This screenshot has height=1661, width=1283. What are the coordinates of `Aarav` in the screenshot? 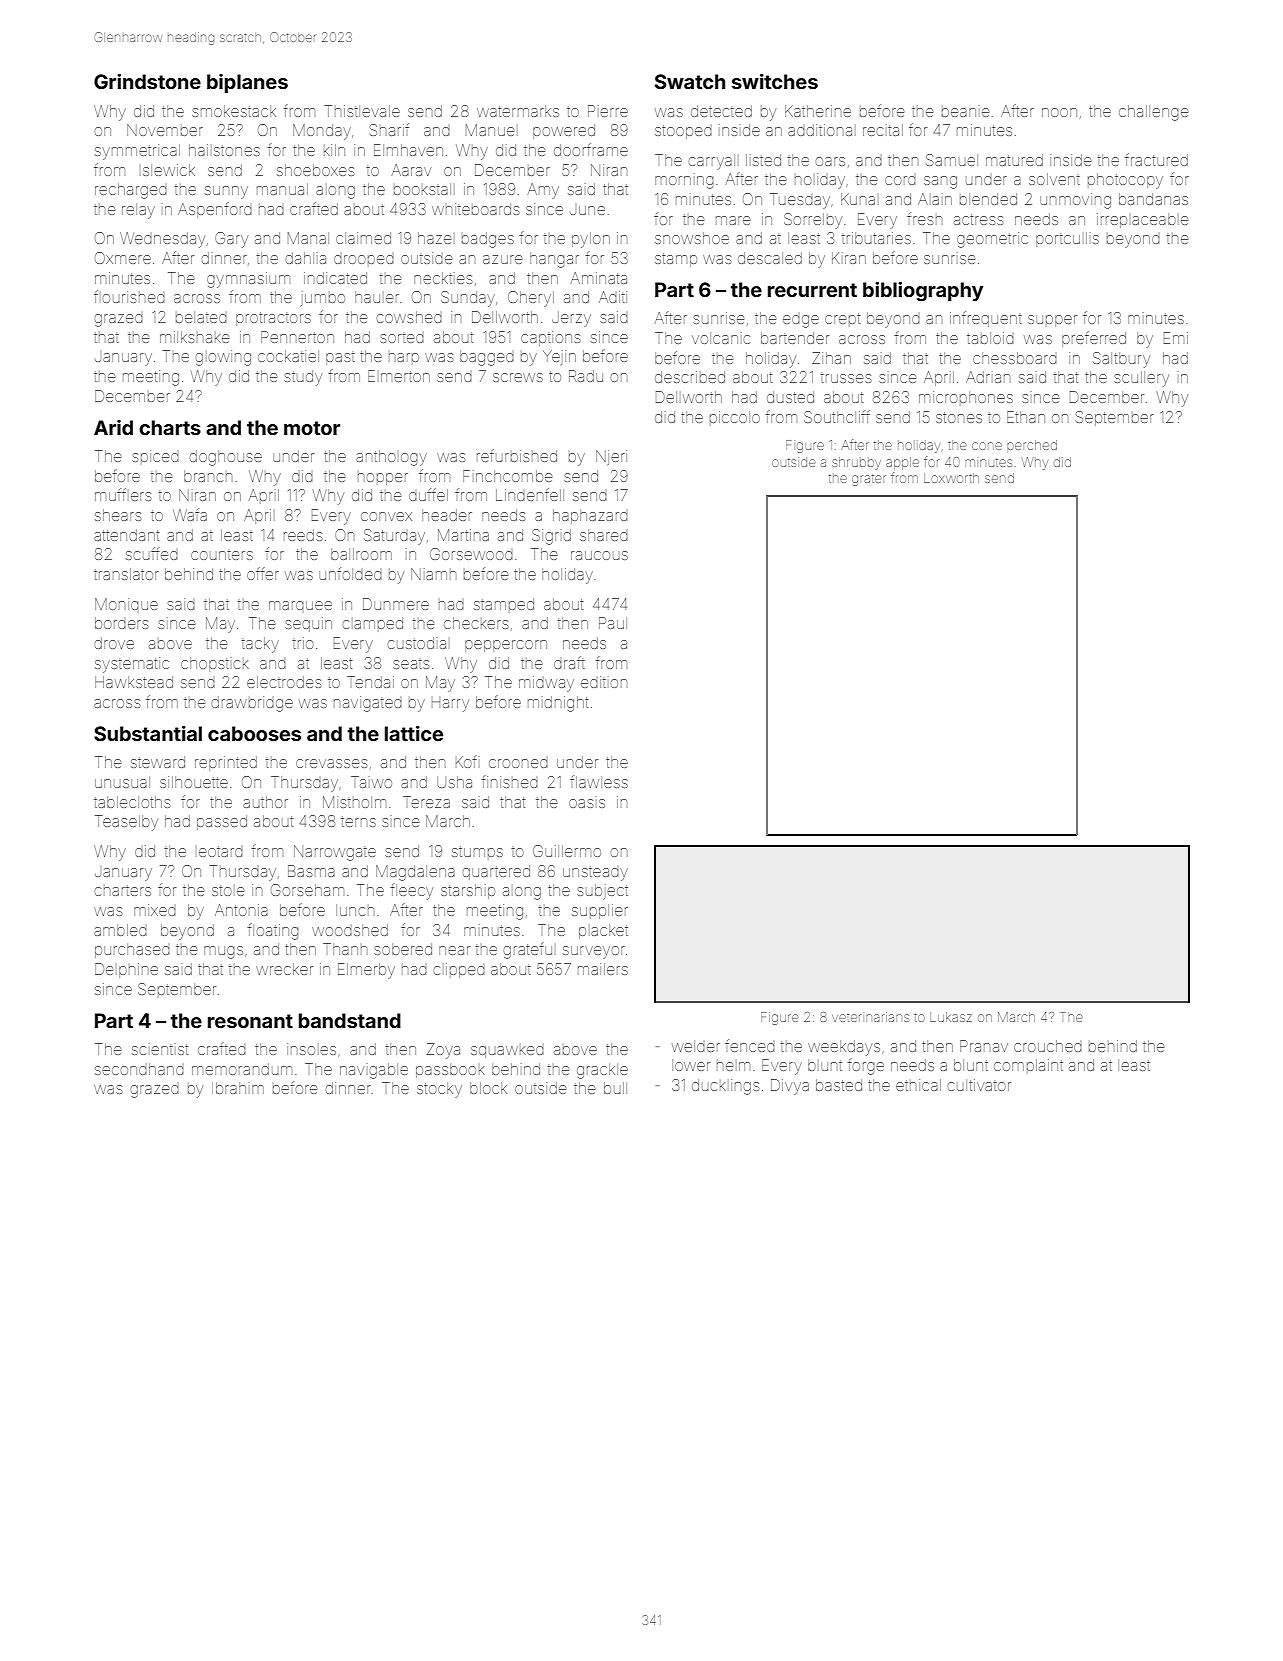 It's located at (411, 170).
